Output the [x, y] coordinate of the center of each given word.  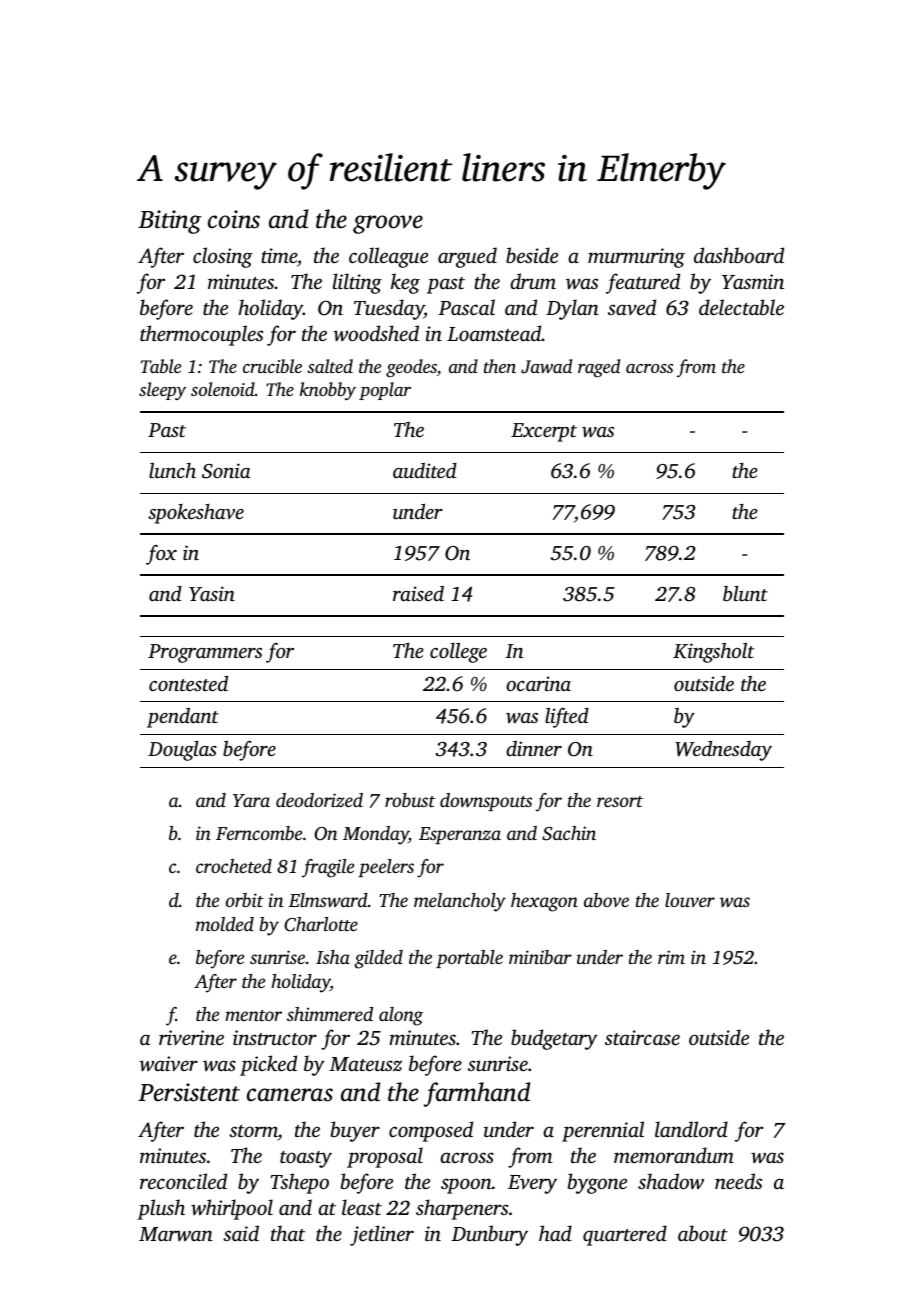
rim [671, 957]
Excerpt [544, 432]
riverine [191, 1037]
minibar [540, 957]
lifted [567, 718]
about [703, 1233]
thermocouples [201, 335]
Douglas [182, 751]
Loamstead [494, 333]
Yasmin [753, 281]
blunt [745, 593]
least [362, 1207]
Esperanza [460, 835]
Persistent [189, 1092]
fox [161, 555]
